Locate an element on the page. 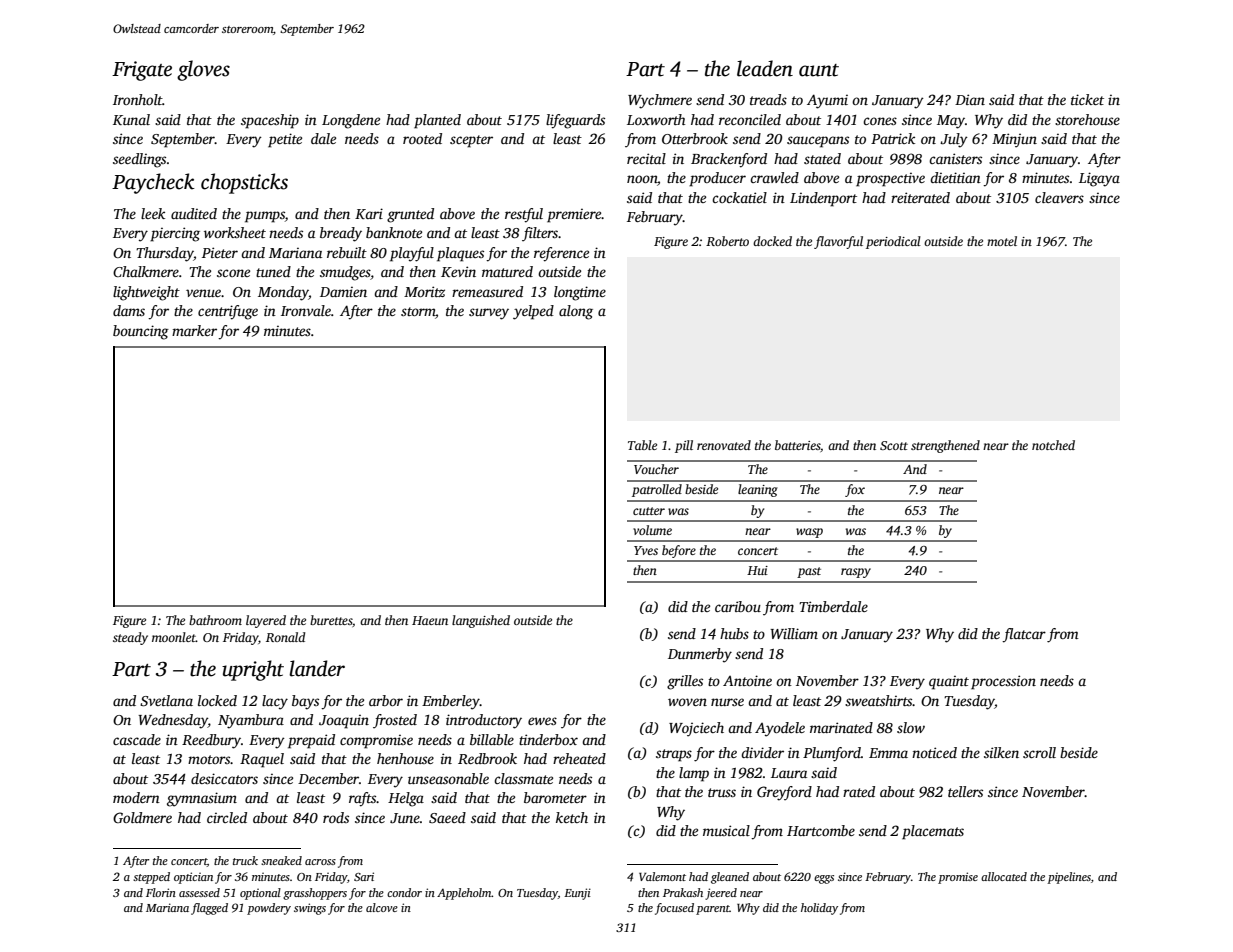 This image has width=1233, height=952. Brackenford is located at coordinates (729, 160).
